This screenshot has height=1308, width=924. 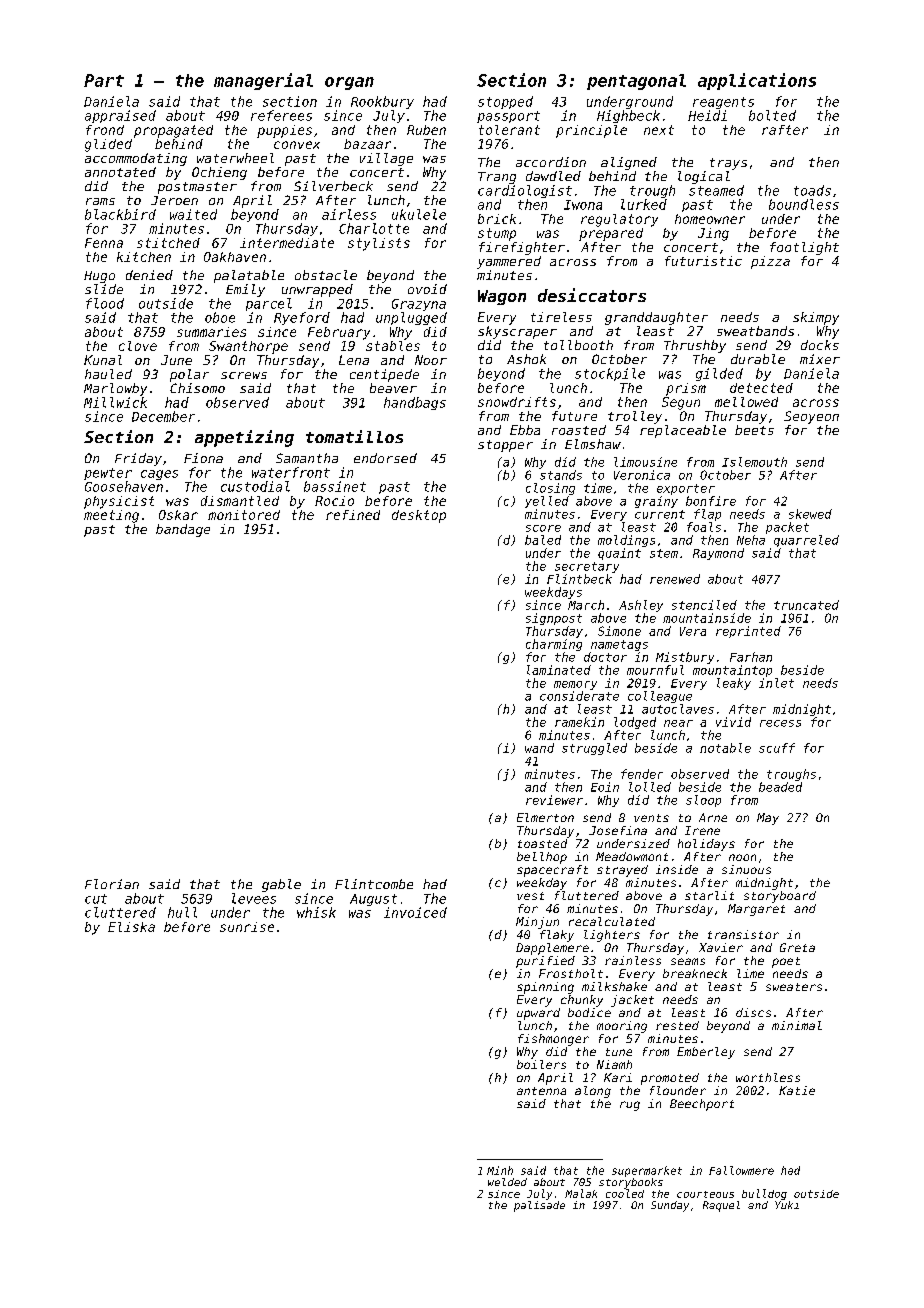 I want to click on managerial, so click(x=263, y=81).
